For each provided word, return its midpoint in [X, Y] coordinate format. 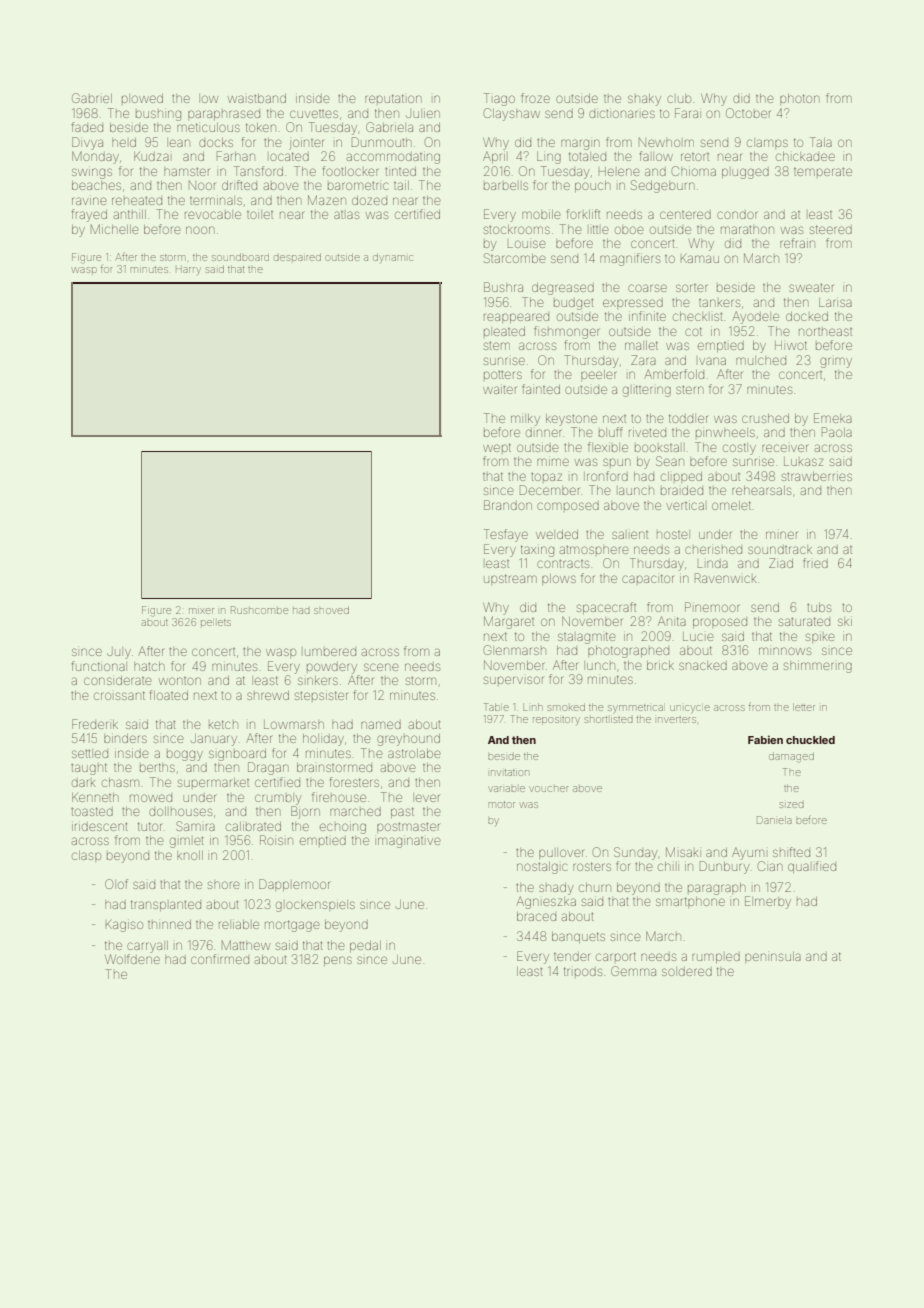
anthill [130, 214]
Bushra [503, 287]
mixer [201, 611]
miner [781, 535]
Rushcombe [259, 610]
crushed [765, 418]
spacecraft [606, 608]
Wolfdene [132, 959]
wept [497, 447]
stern [689, 390]
